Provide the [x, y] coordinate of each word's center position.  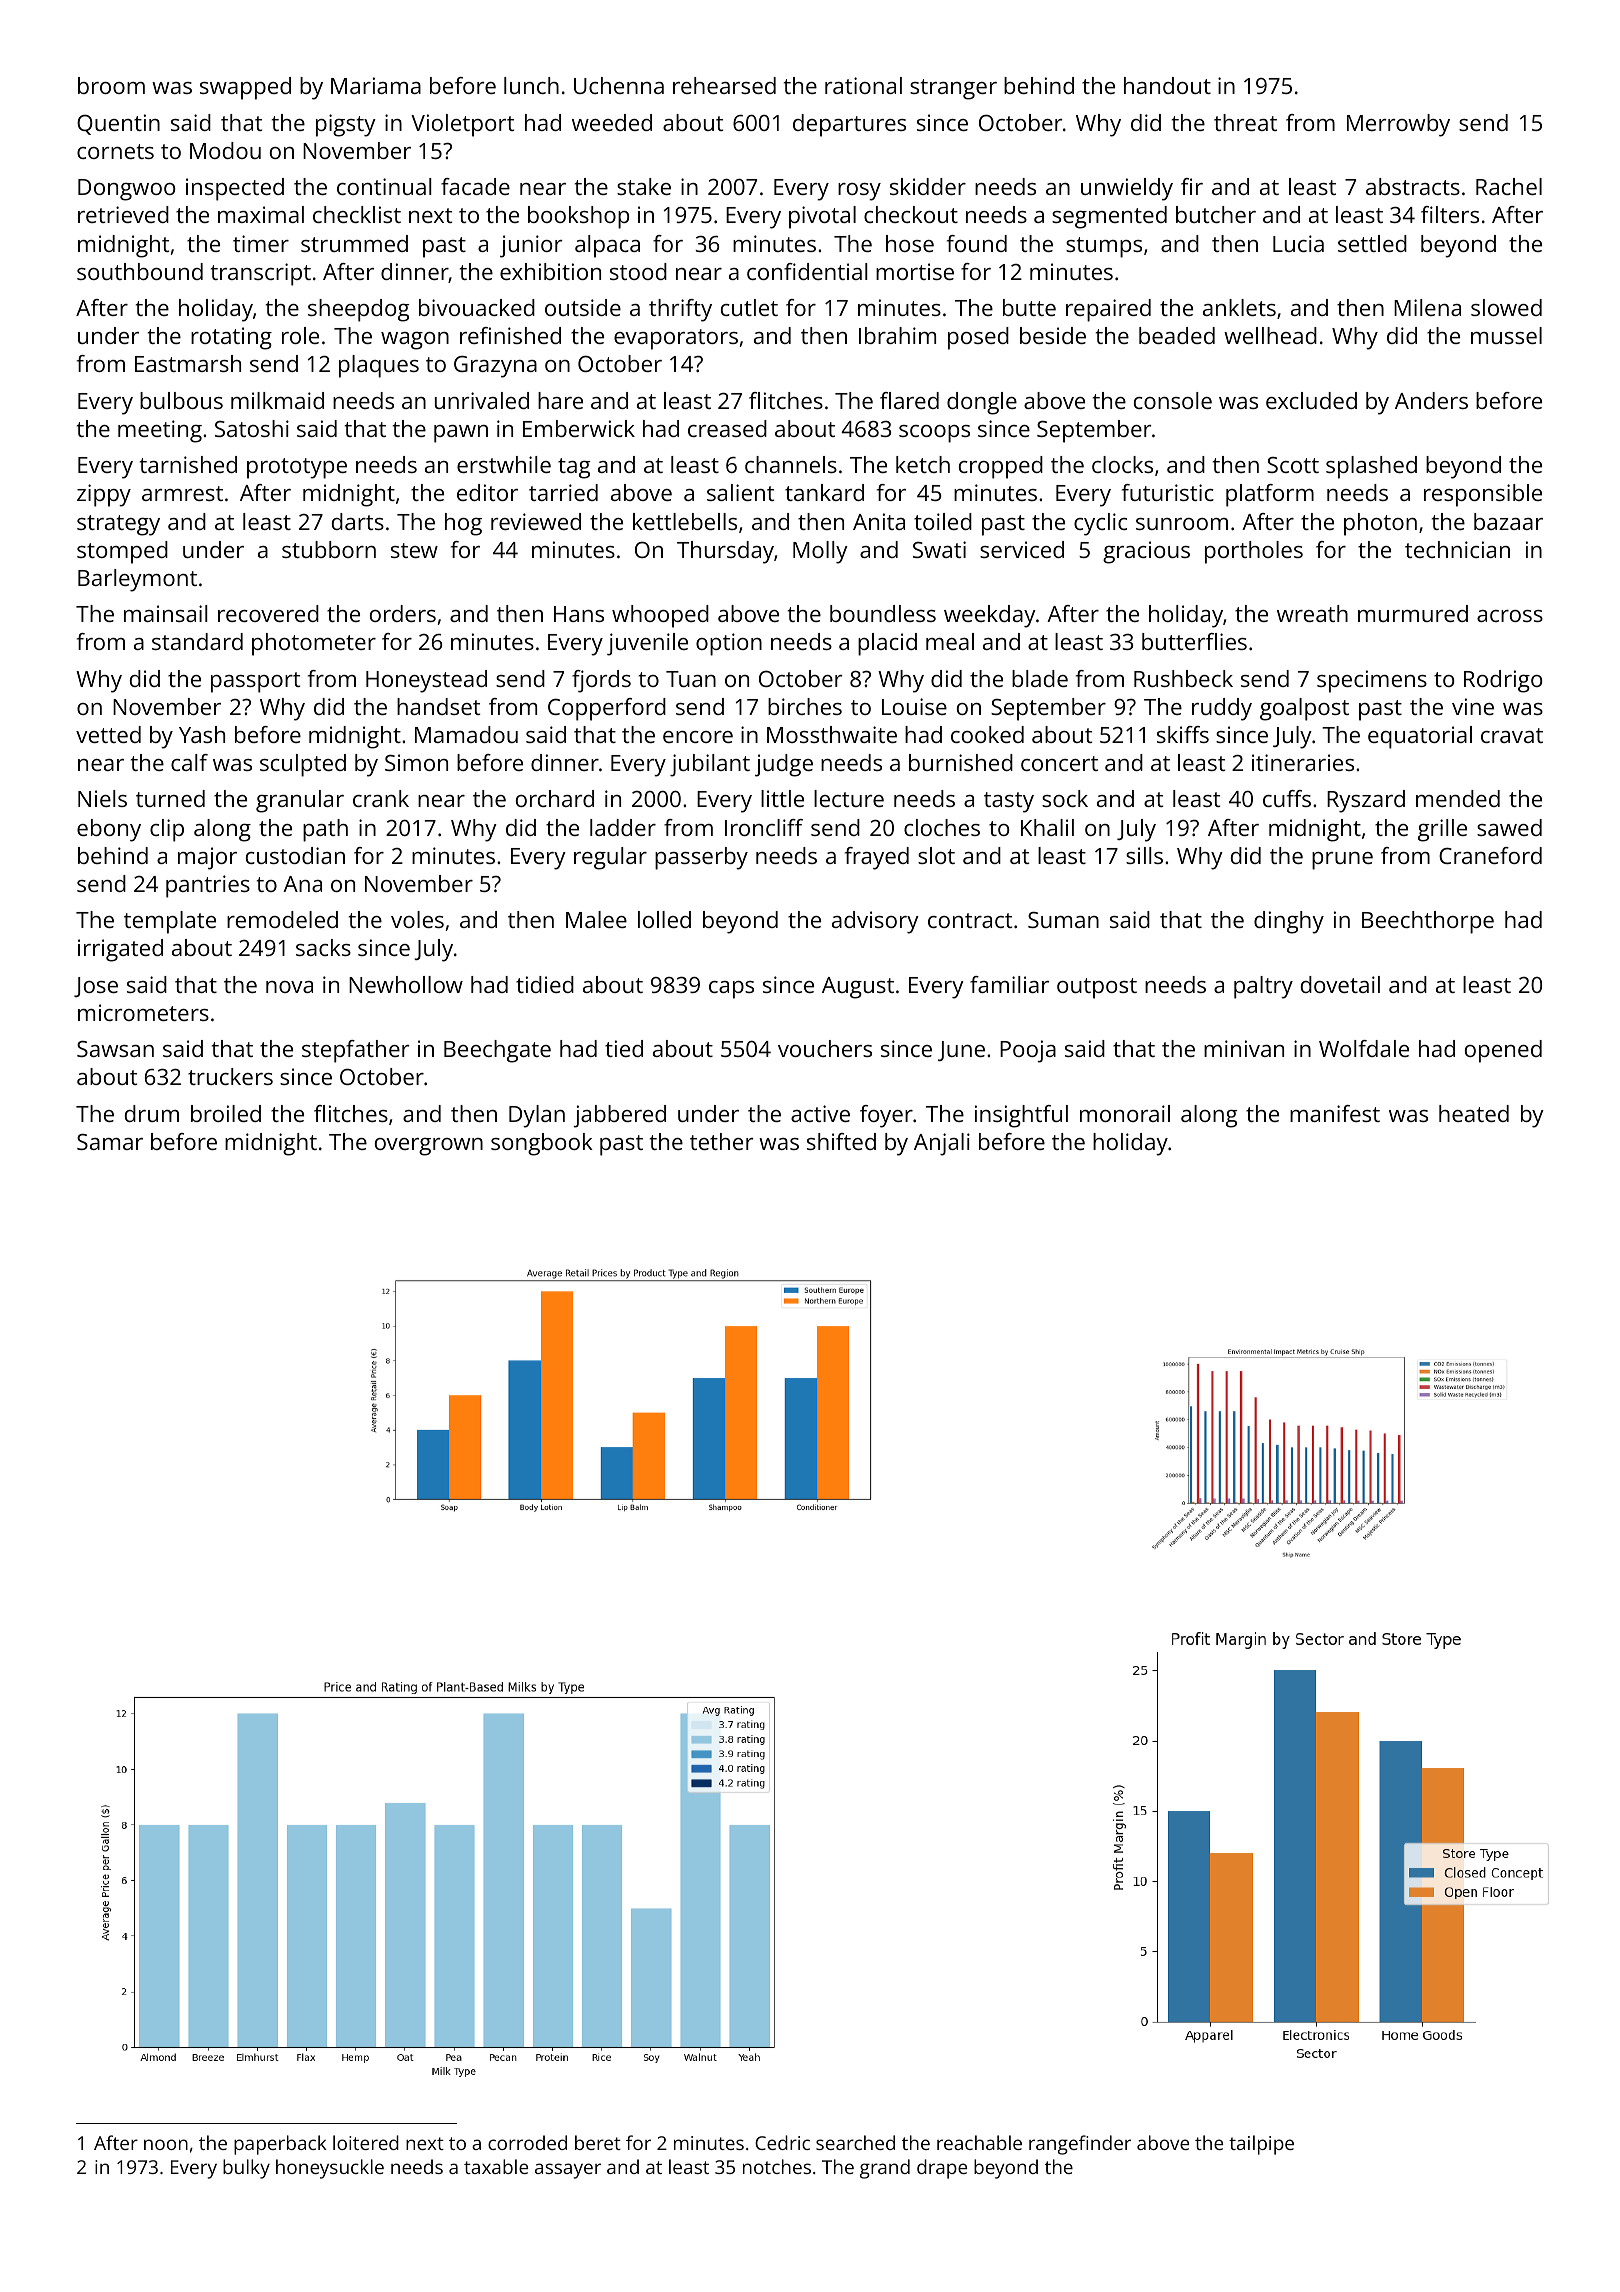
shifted [841, 1141]
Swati [939, 549]
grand [885, 2169]
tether [721, 1141]
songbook [542, 1144]
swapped [245, 88]
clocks [1122, 464]
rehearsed [724, 85]
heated [1474, 1113]
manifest [1335, 1113]
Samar [110, 1142]
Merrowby [1398, 125]
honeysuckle [330, 2169]
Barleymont [137, 580]
